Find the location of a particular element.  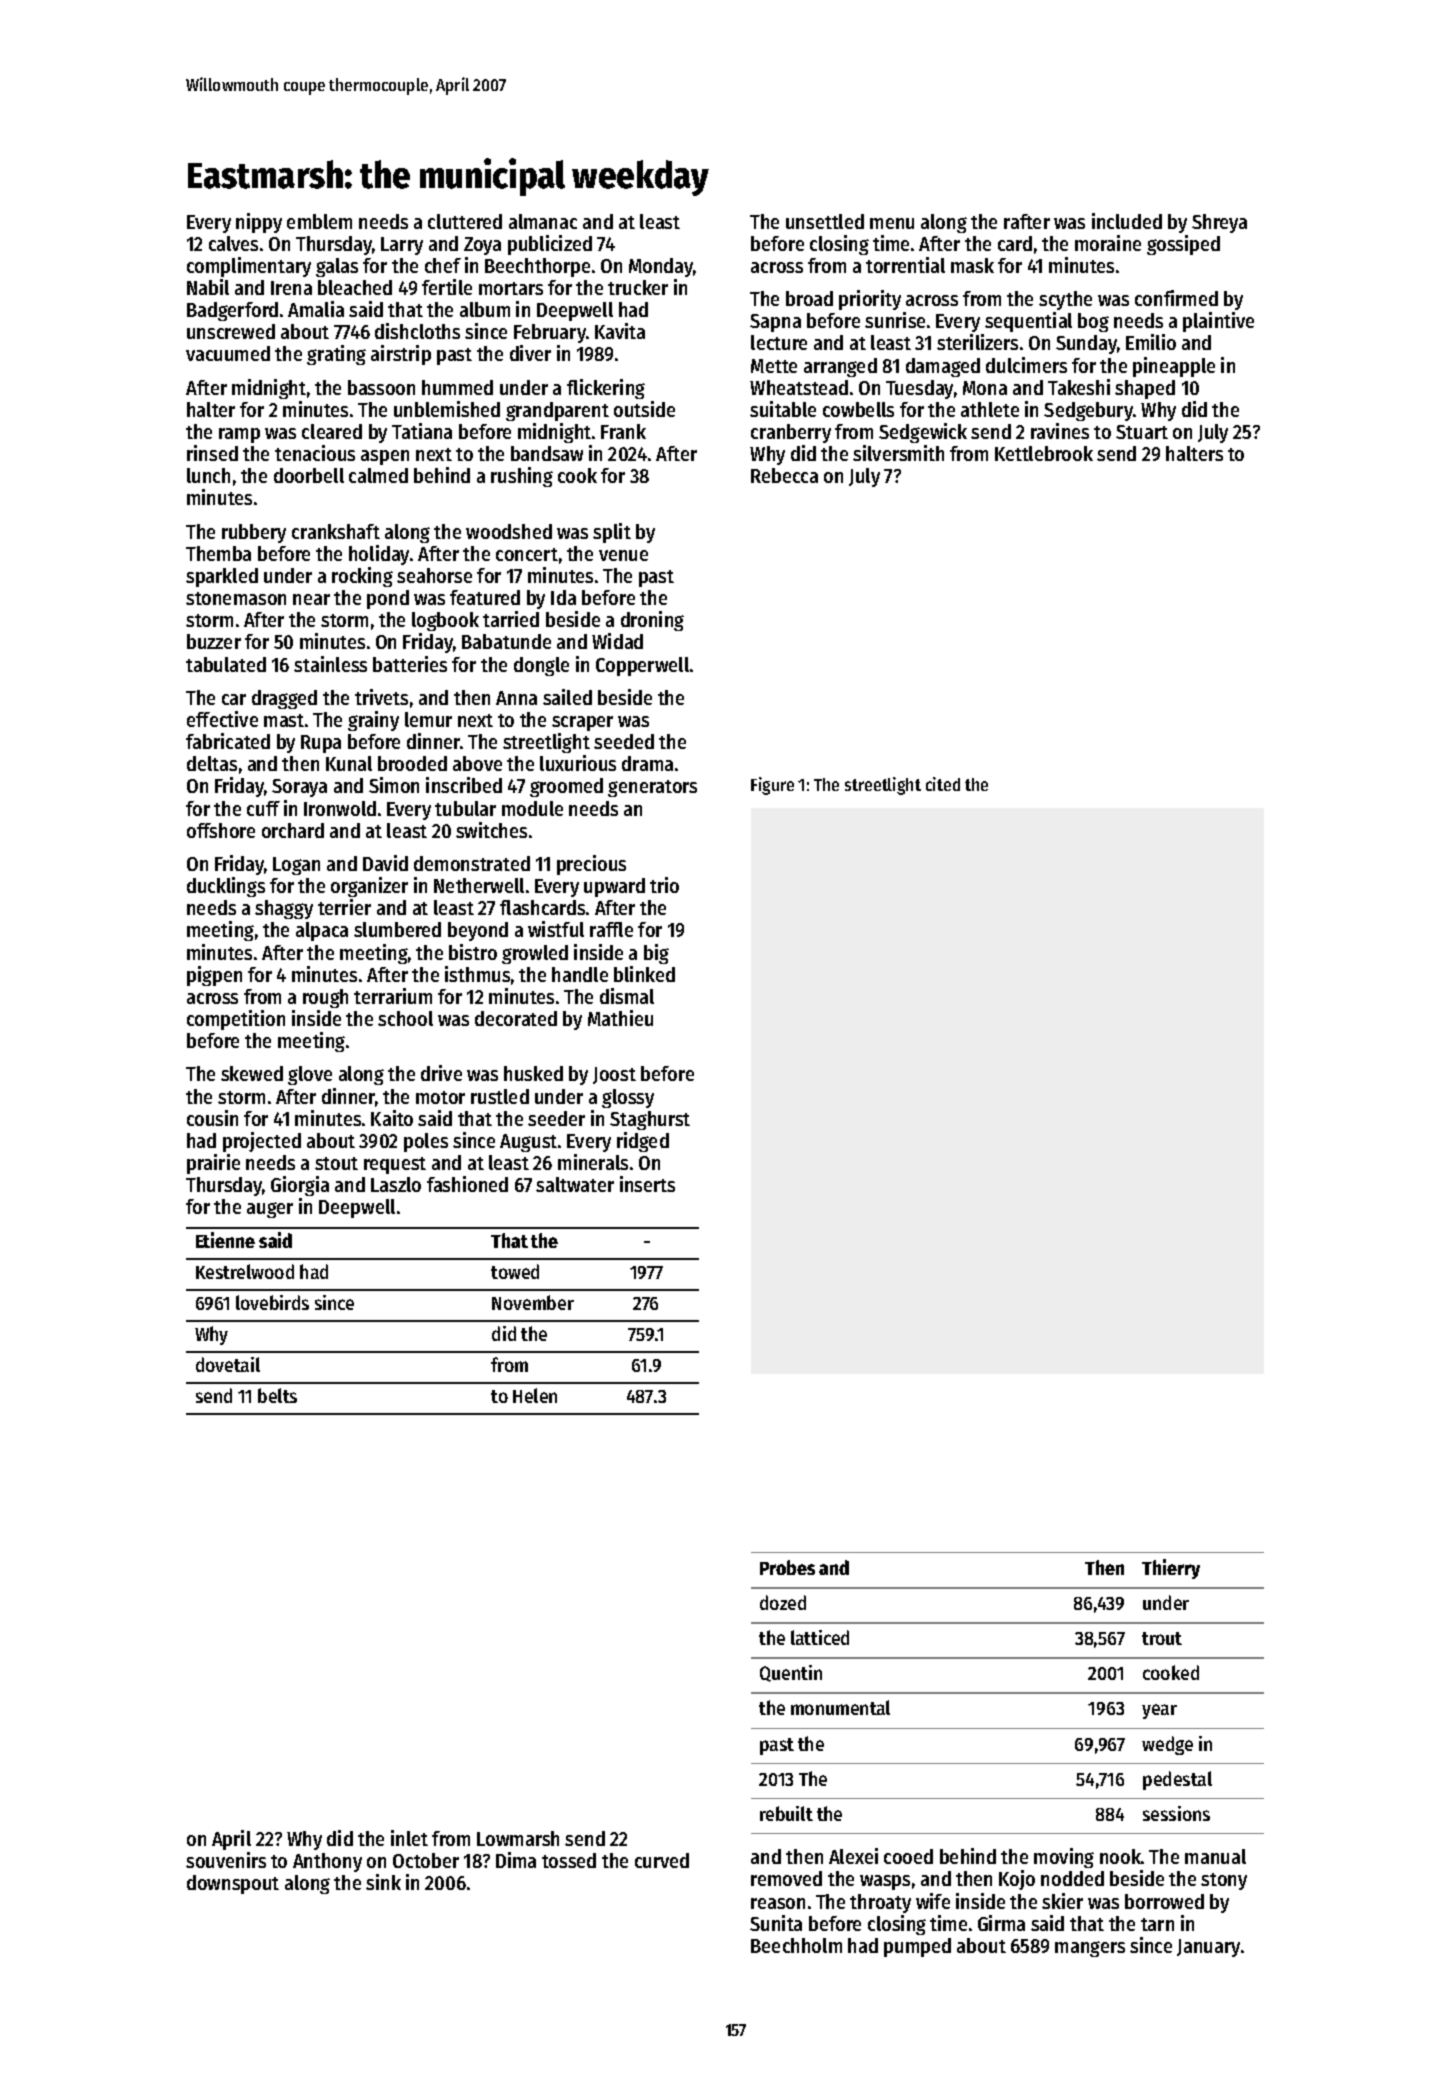

calves is located at coordinates (233, 243).
